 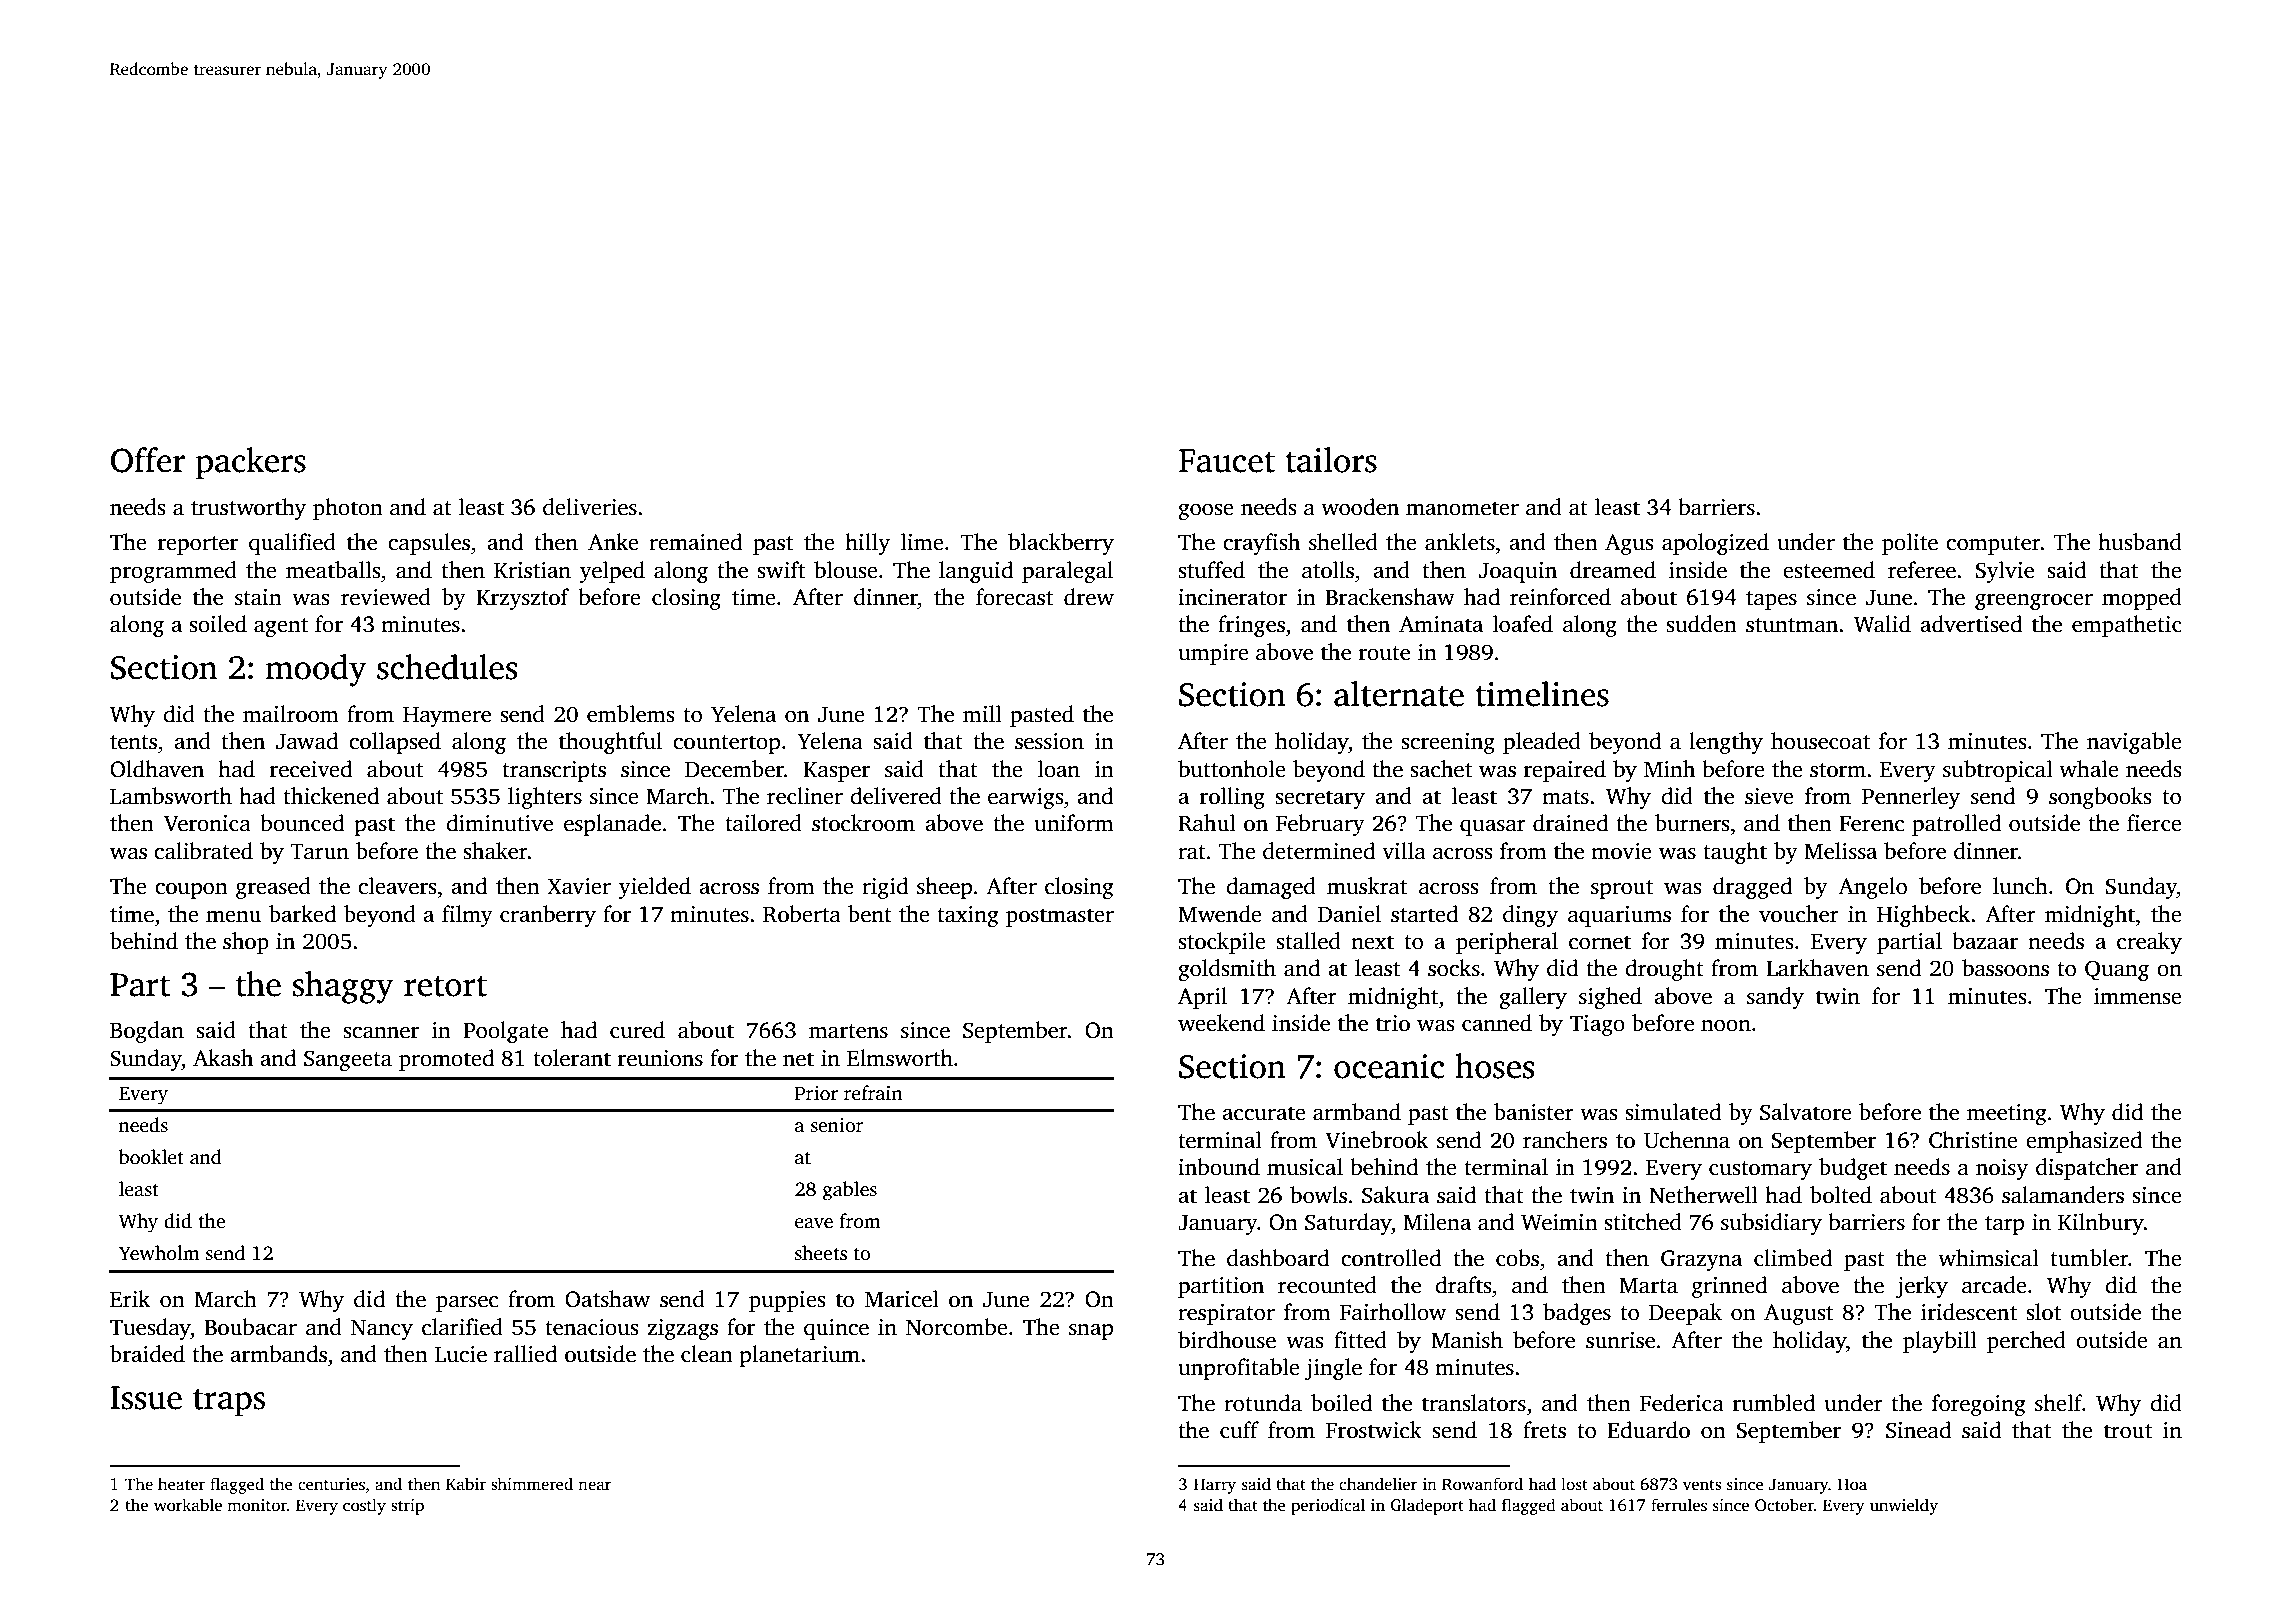 What do you see at coordinates (532, 1484) in the screenshot?
I see `shimmered` at bounding box center [532, 1484].
